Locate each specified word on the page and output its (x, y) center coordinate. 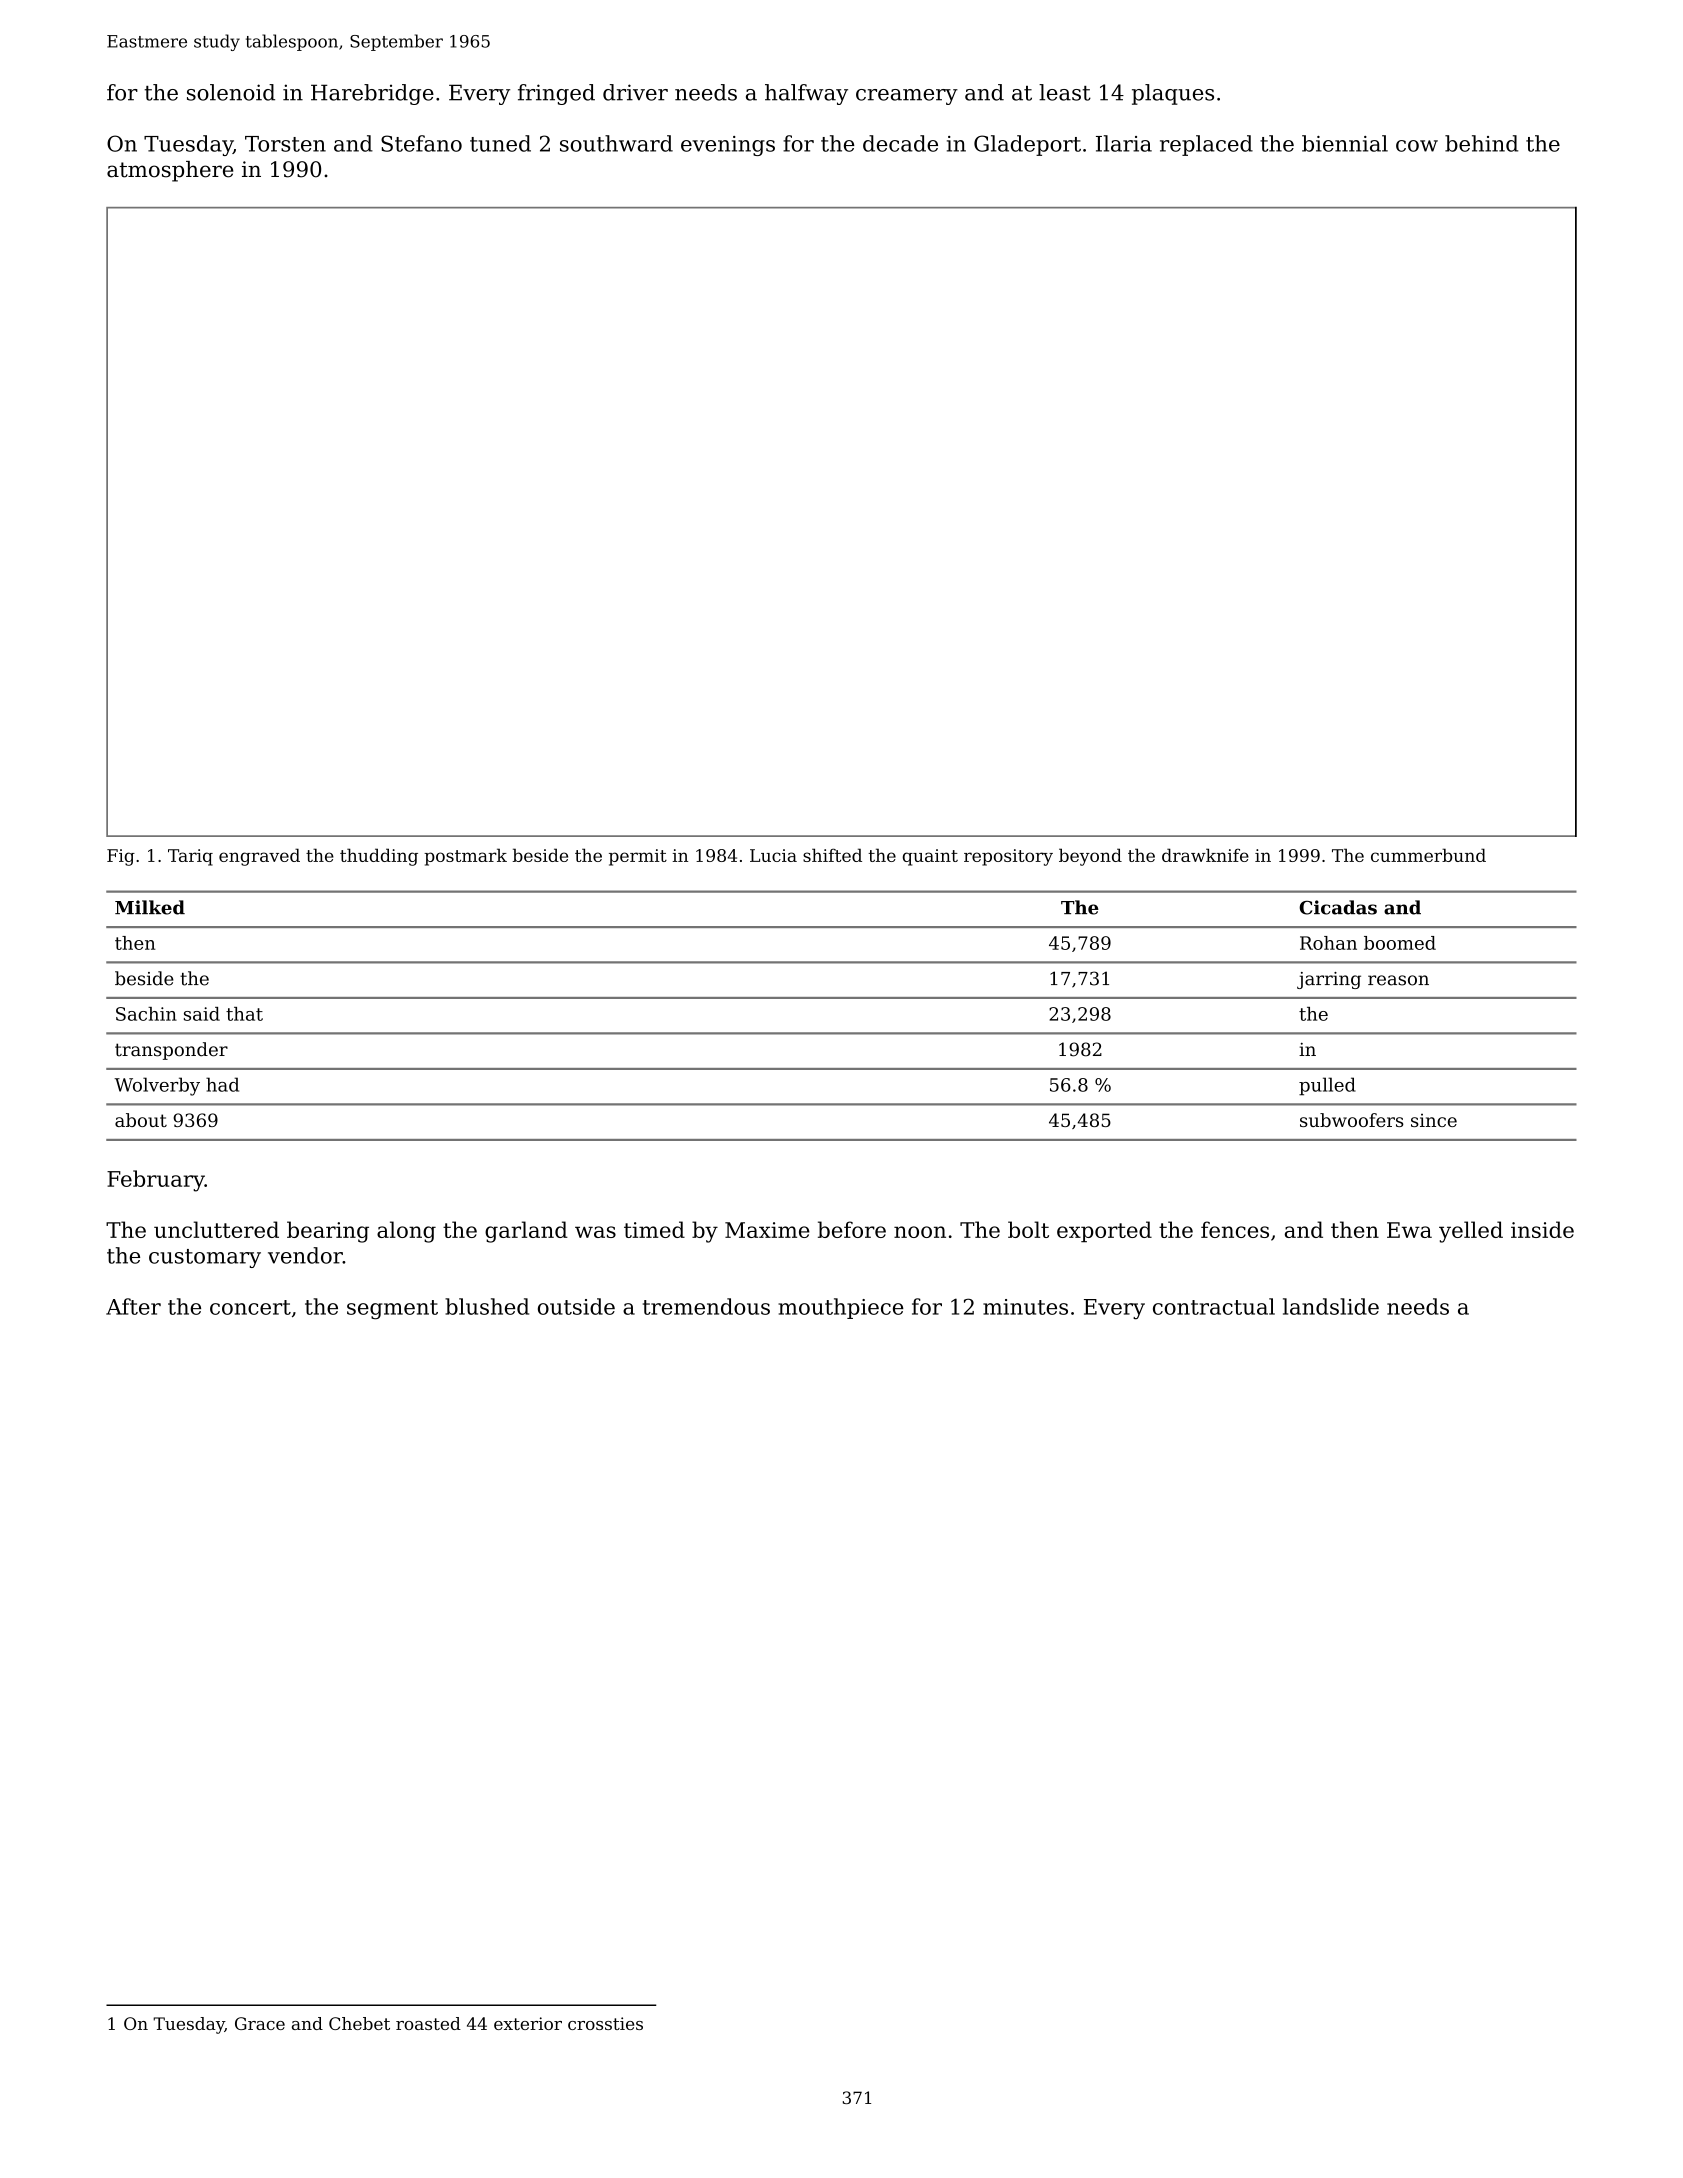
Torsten (285, 144)
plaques (1173, 94)
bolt (1028, 1229)
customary (205, 1258)
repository (1008, 857)
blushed (487, 1306)
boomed (1400, 943)
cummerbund (1428, 855)
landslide (1331, 1306)
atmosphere (170, 171)
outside (576, 1306)
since (1434, 1120)
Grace (260, 2023)
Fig (121, 857)
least (1065, 92)
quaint (930, 857)
